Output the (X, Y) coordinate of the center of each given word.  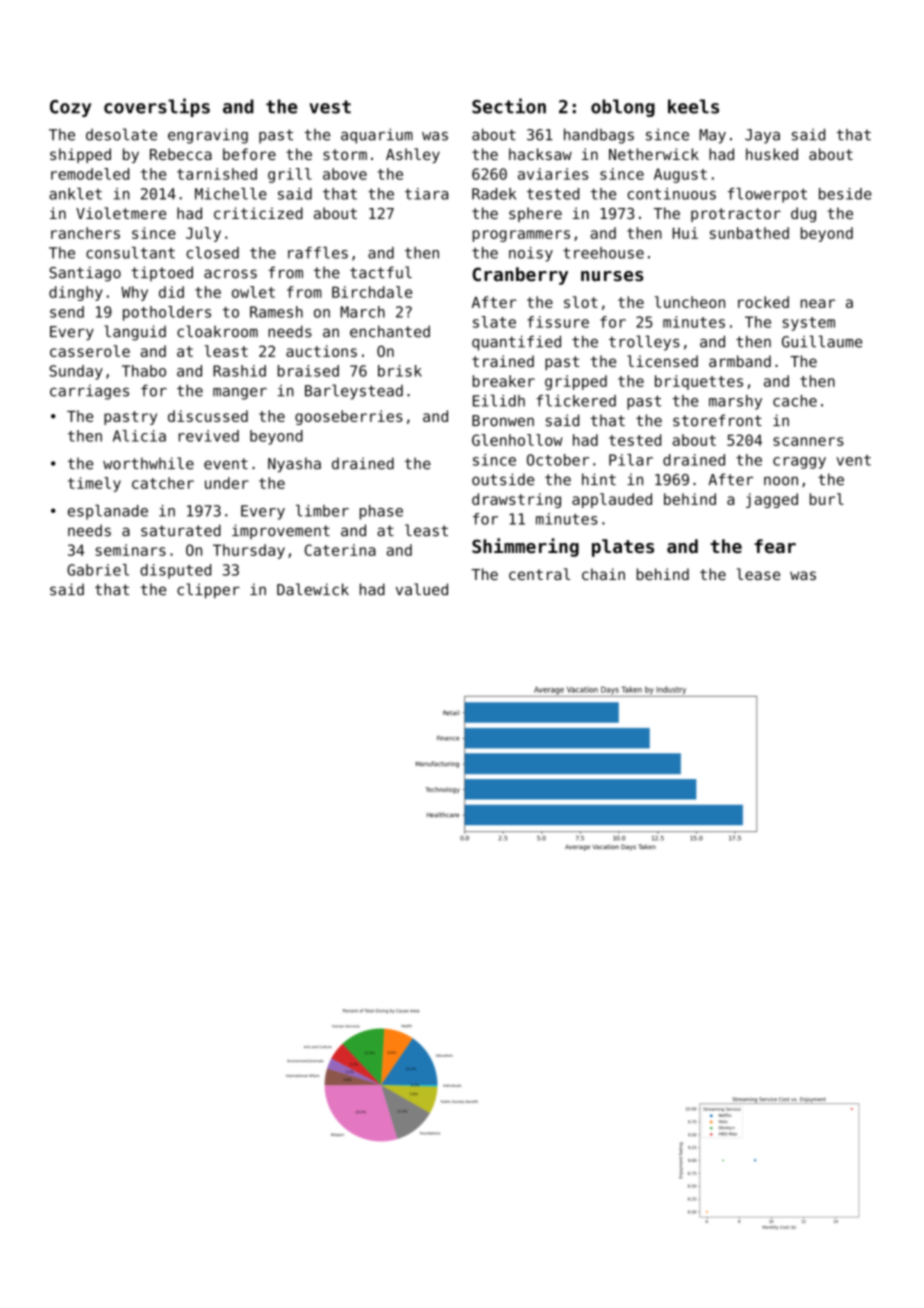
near (818, 303)
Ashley (413, 155)
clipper (208, 591)
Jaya (762, 136)
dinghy (76, 293)
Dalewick (313, 589)
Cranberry (520, 276)
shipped (80, 155)
